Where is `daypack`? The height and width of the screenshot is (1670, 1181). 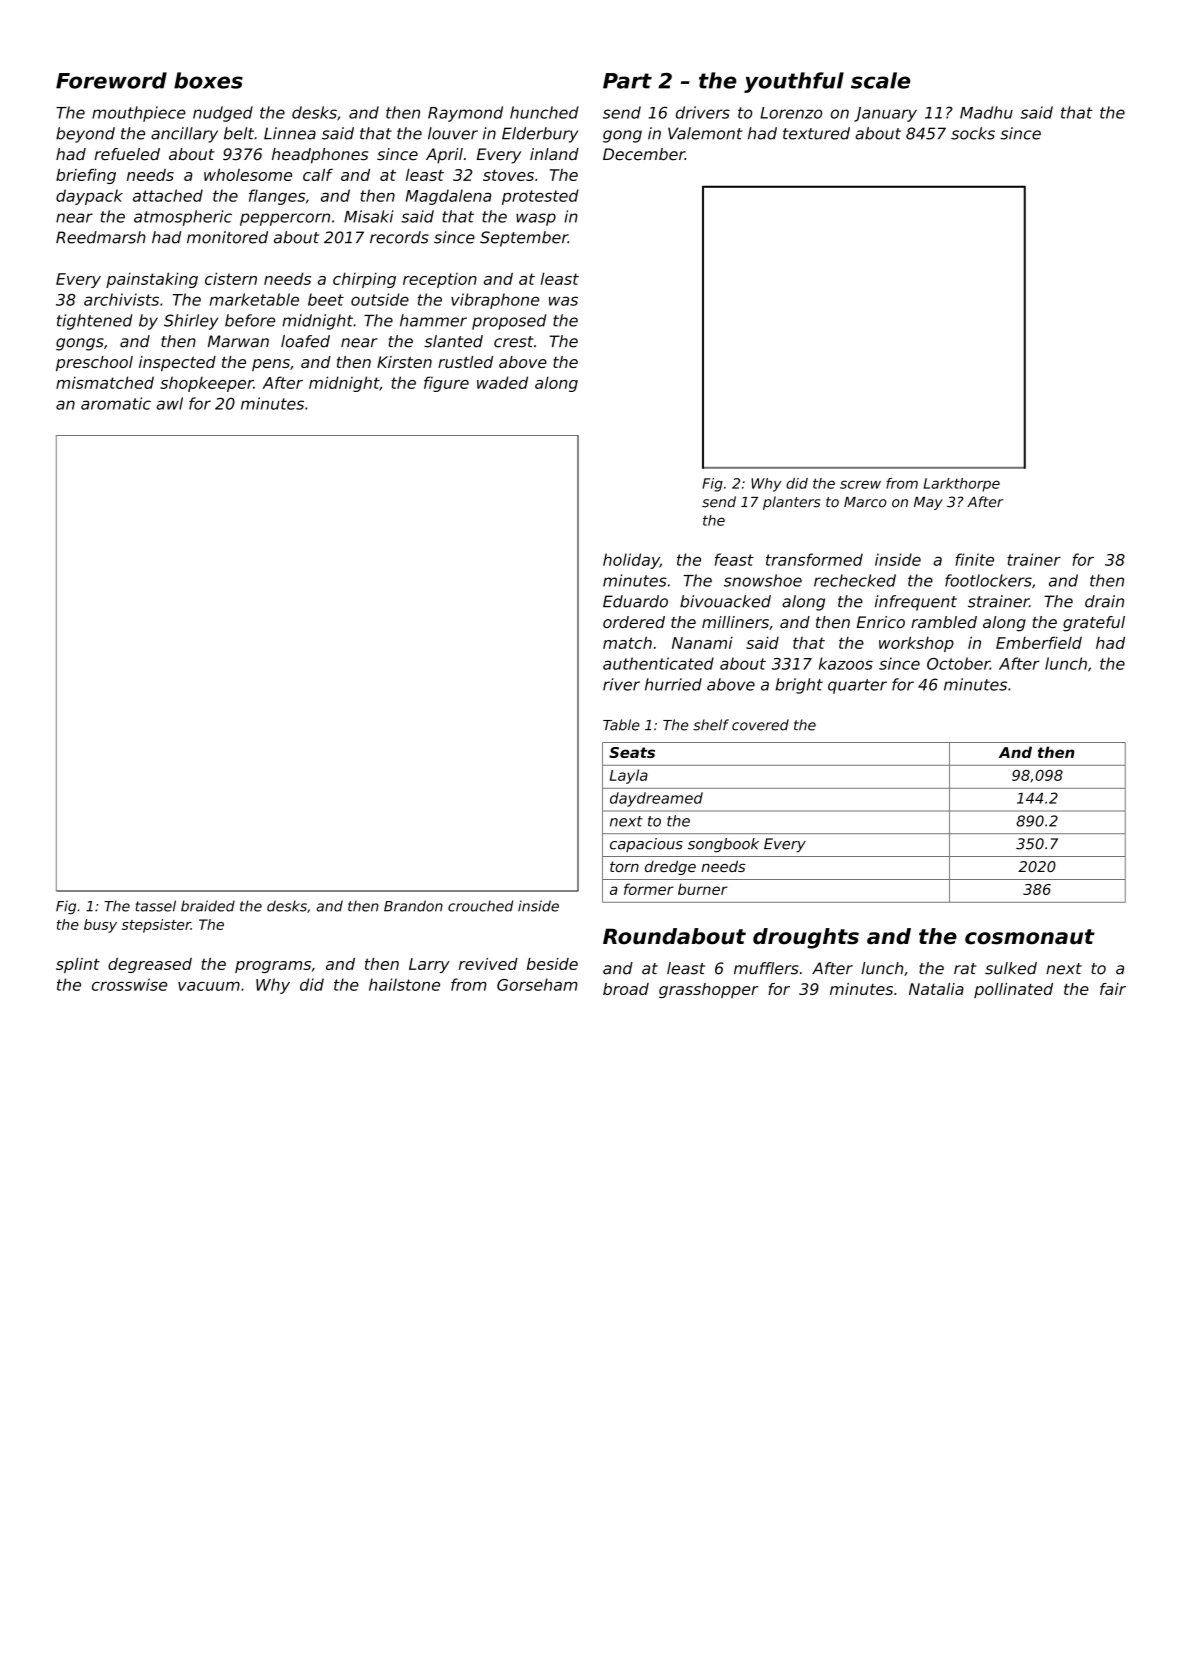 daypack is located at coordinates (89, 197).
